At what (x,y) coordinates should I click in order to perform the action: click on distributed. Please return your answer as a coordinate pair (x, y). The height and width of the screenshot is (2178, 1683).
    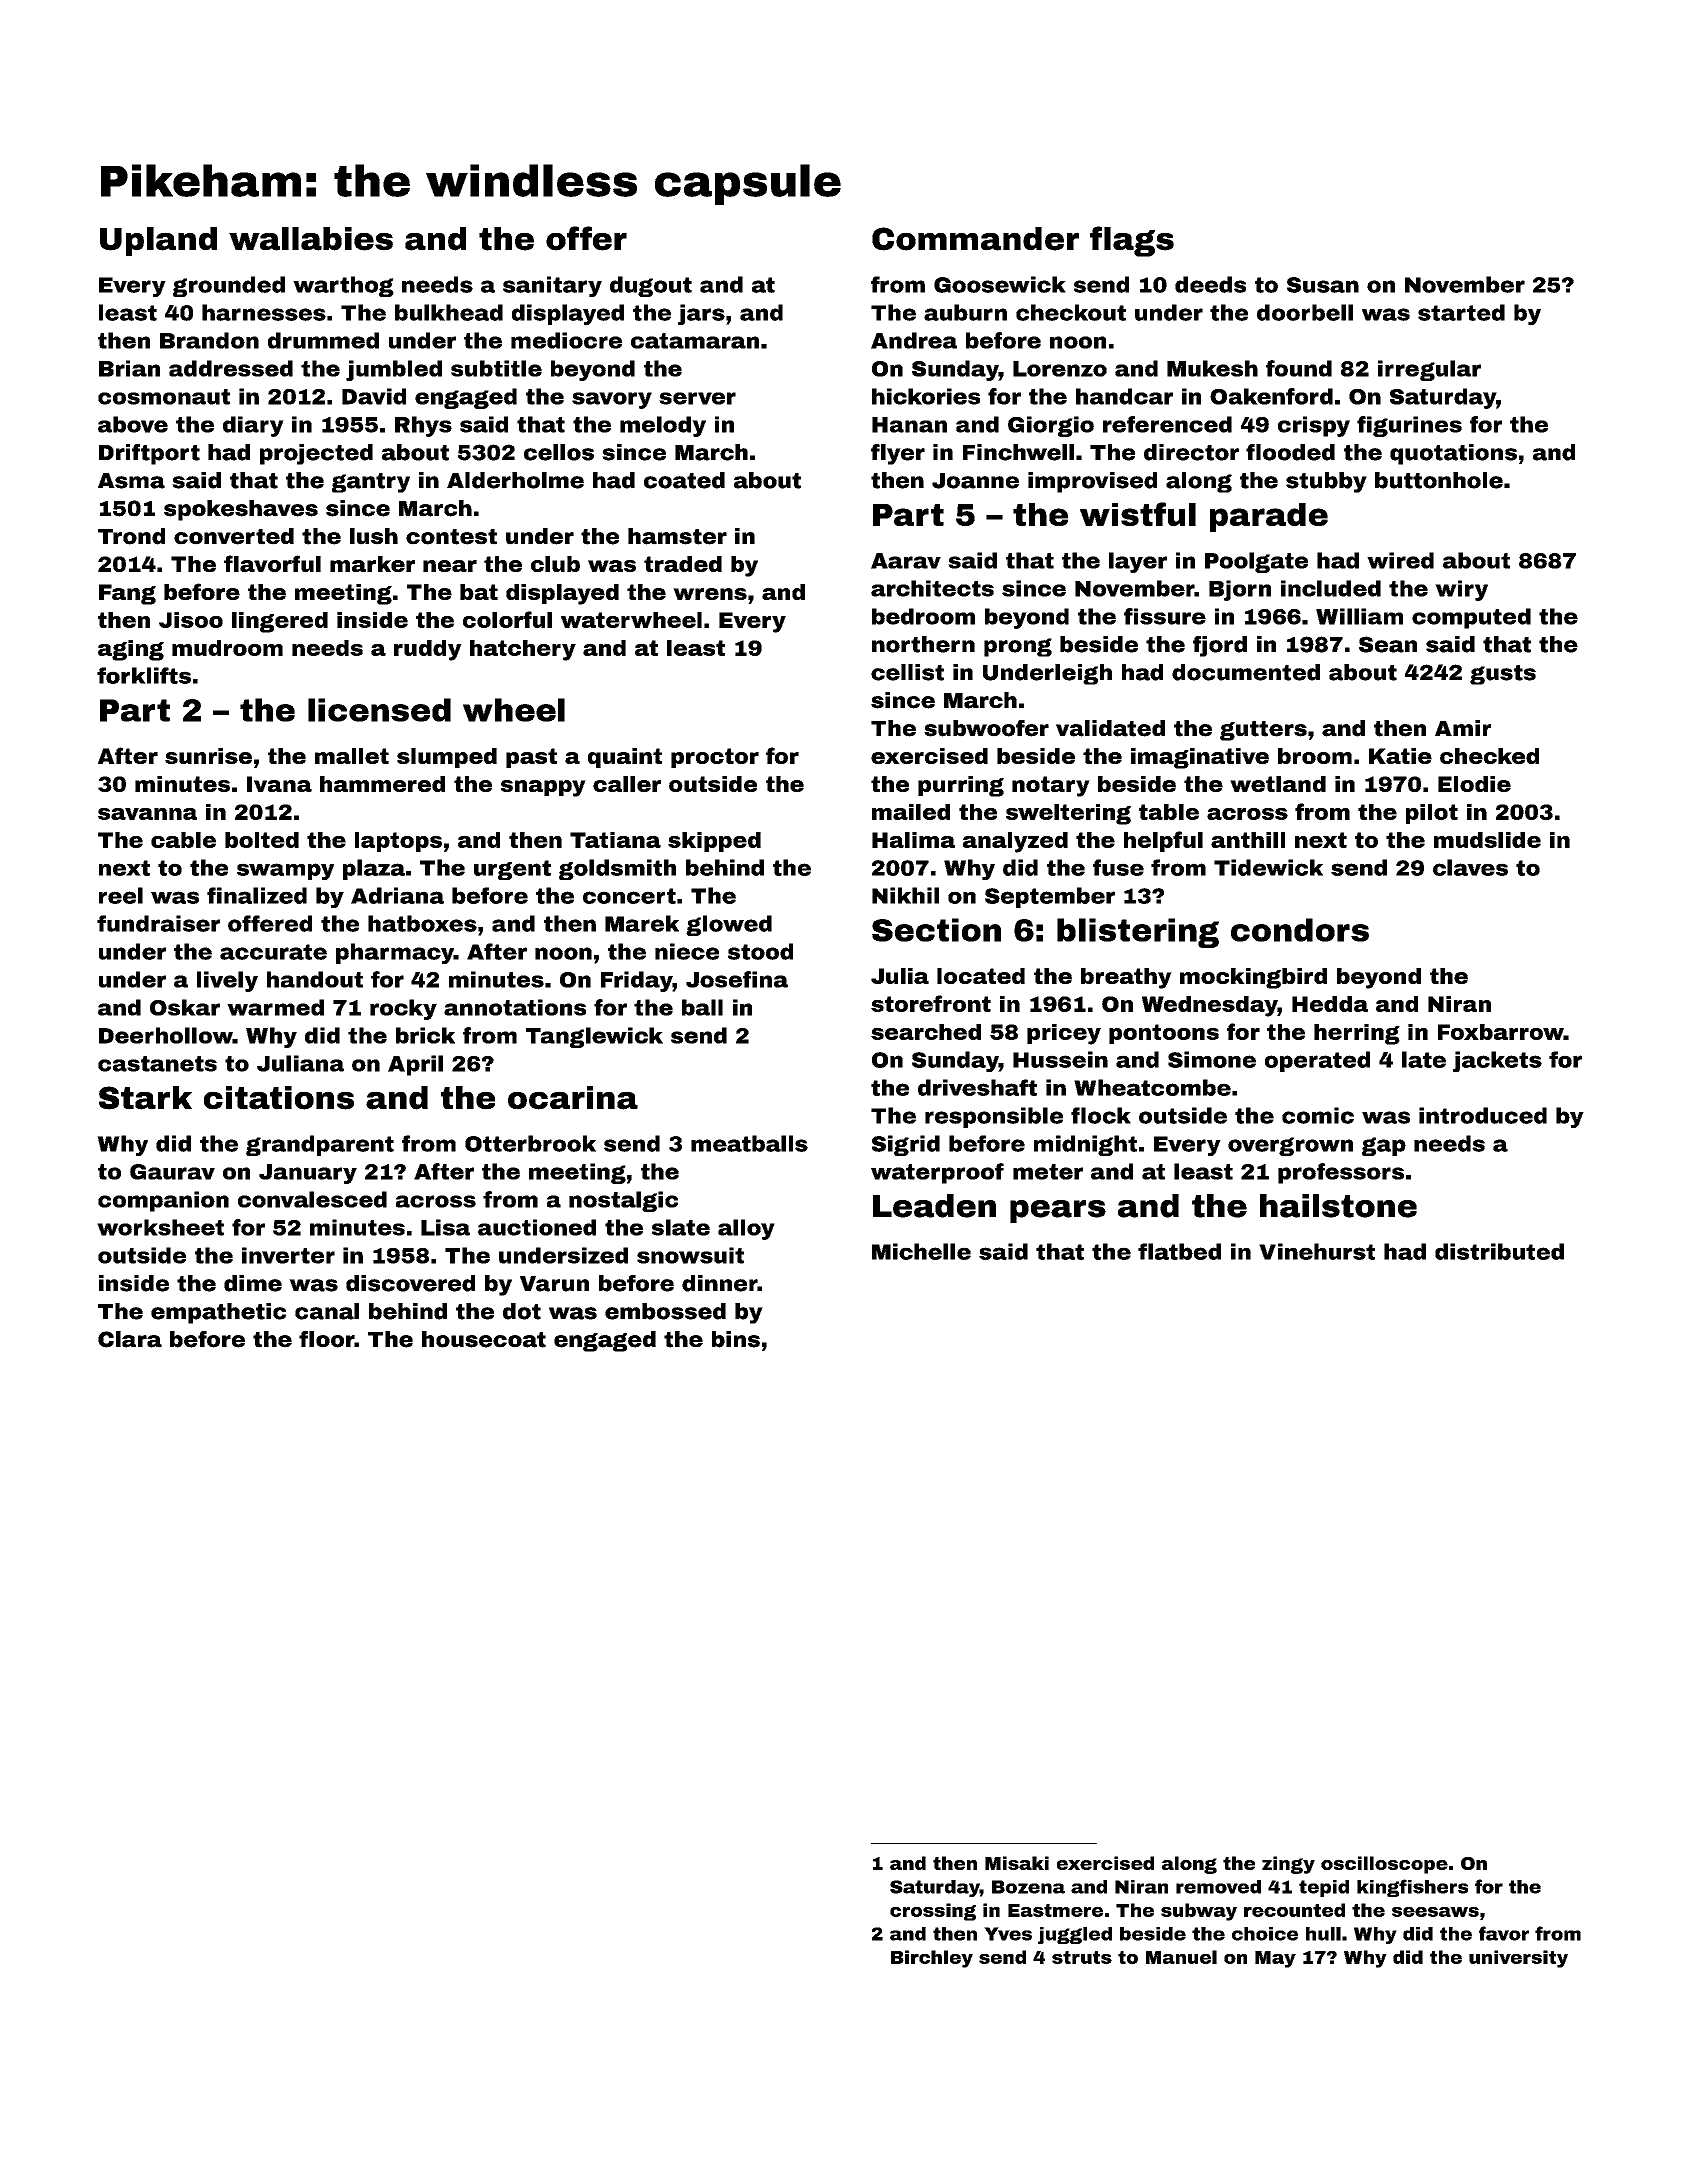
    Looking at the image, I should click on (1499, 1251).
